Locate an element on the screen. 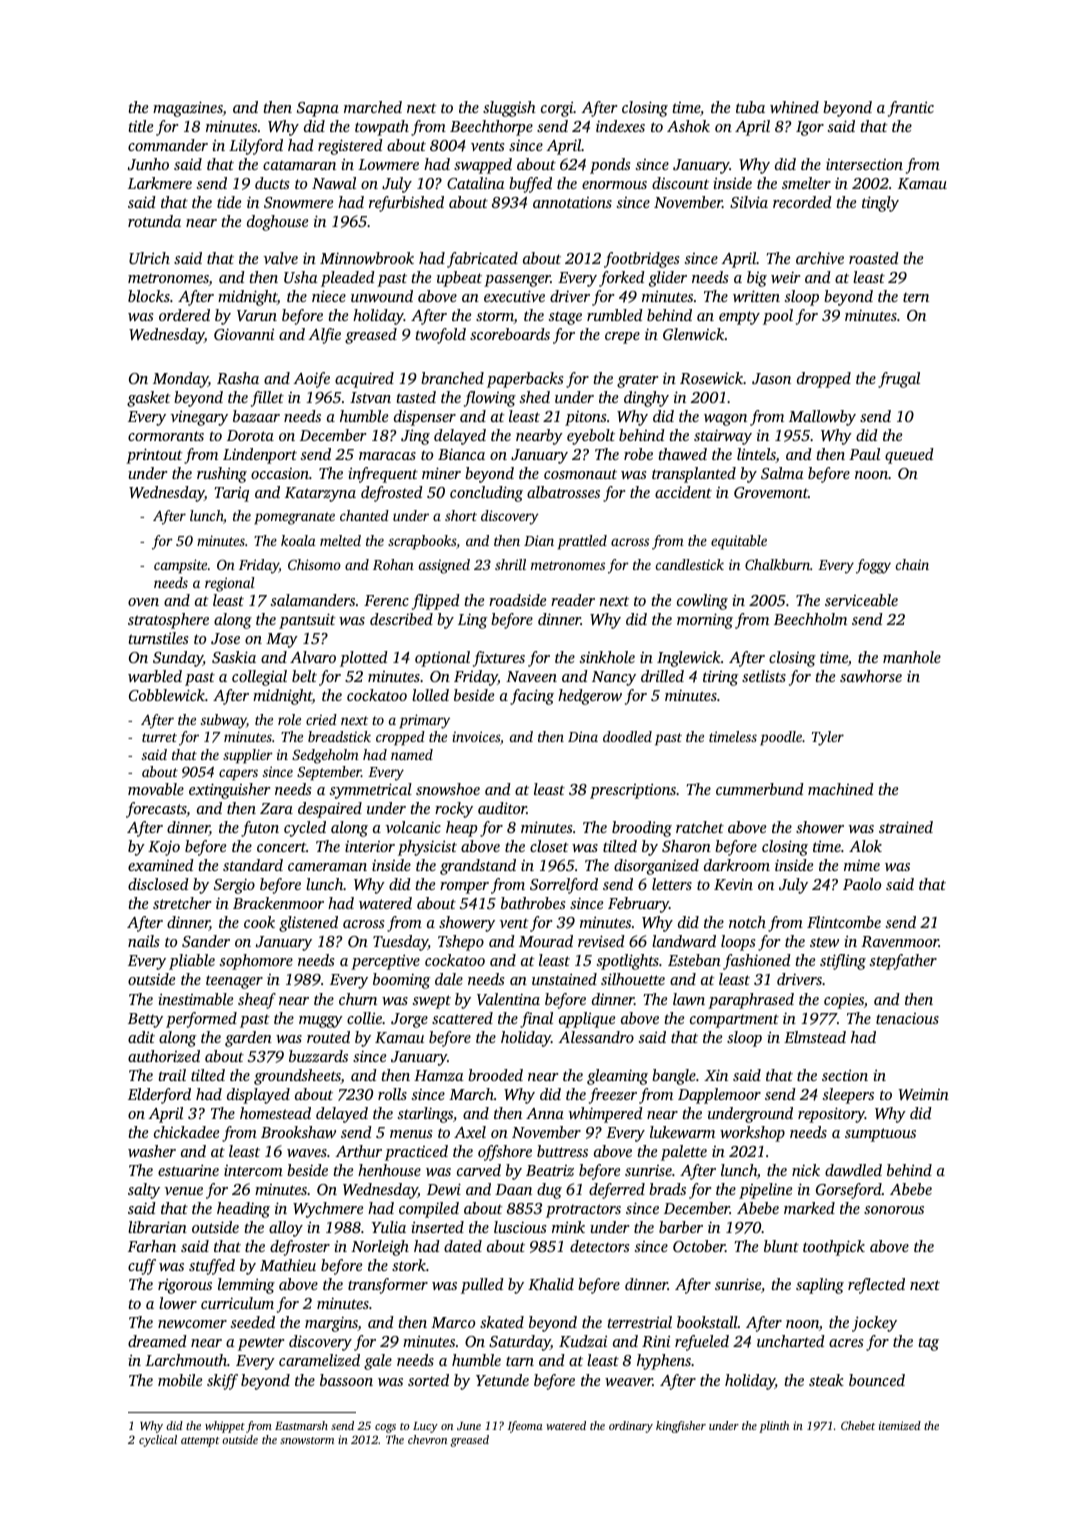  corgi is located at coordinates (557, 109).
